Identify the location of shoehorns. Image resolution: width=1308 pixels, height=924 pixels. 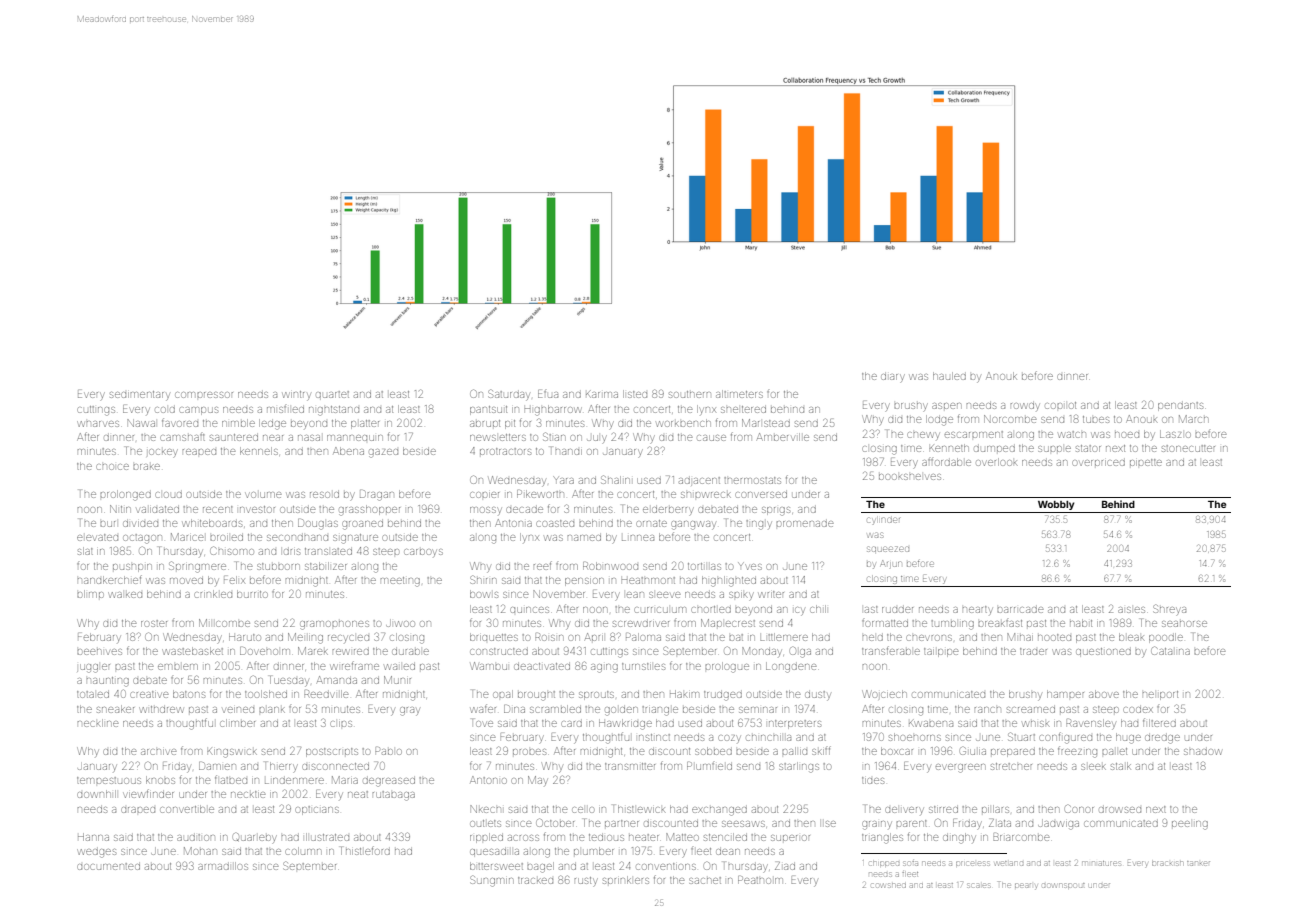
(915, 737).
